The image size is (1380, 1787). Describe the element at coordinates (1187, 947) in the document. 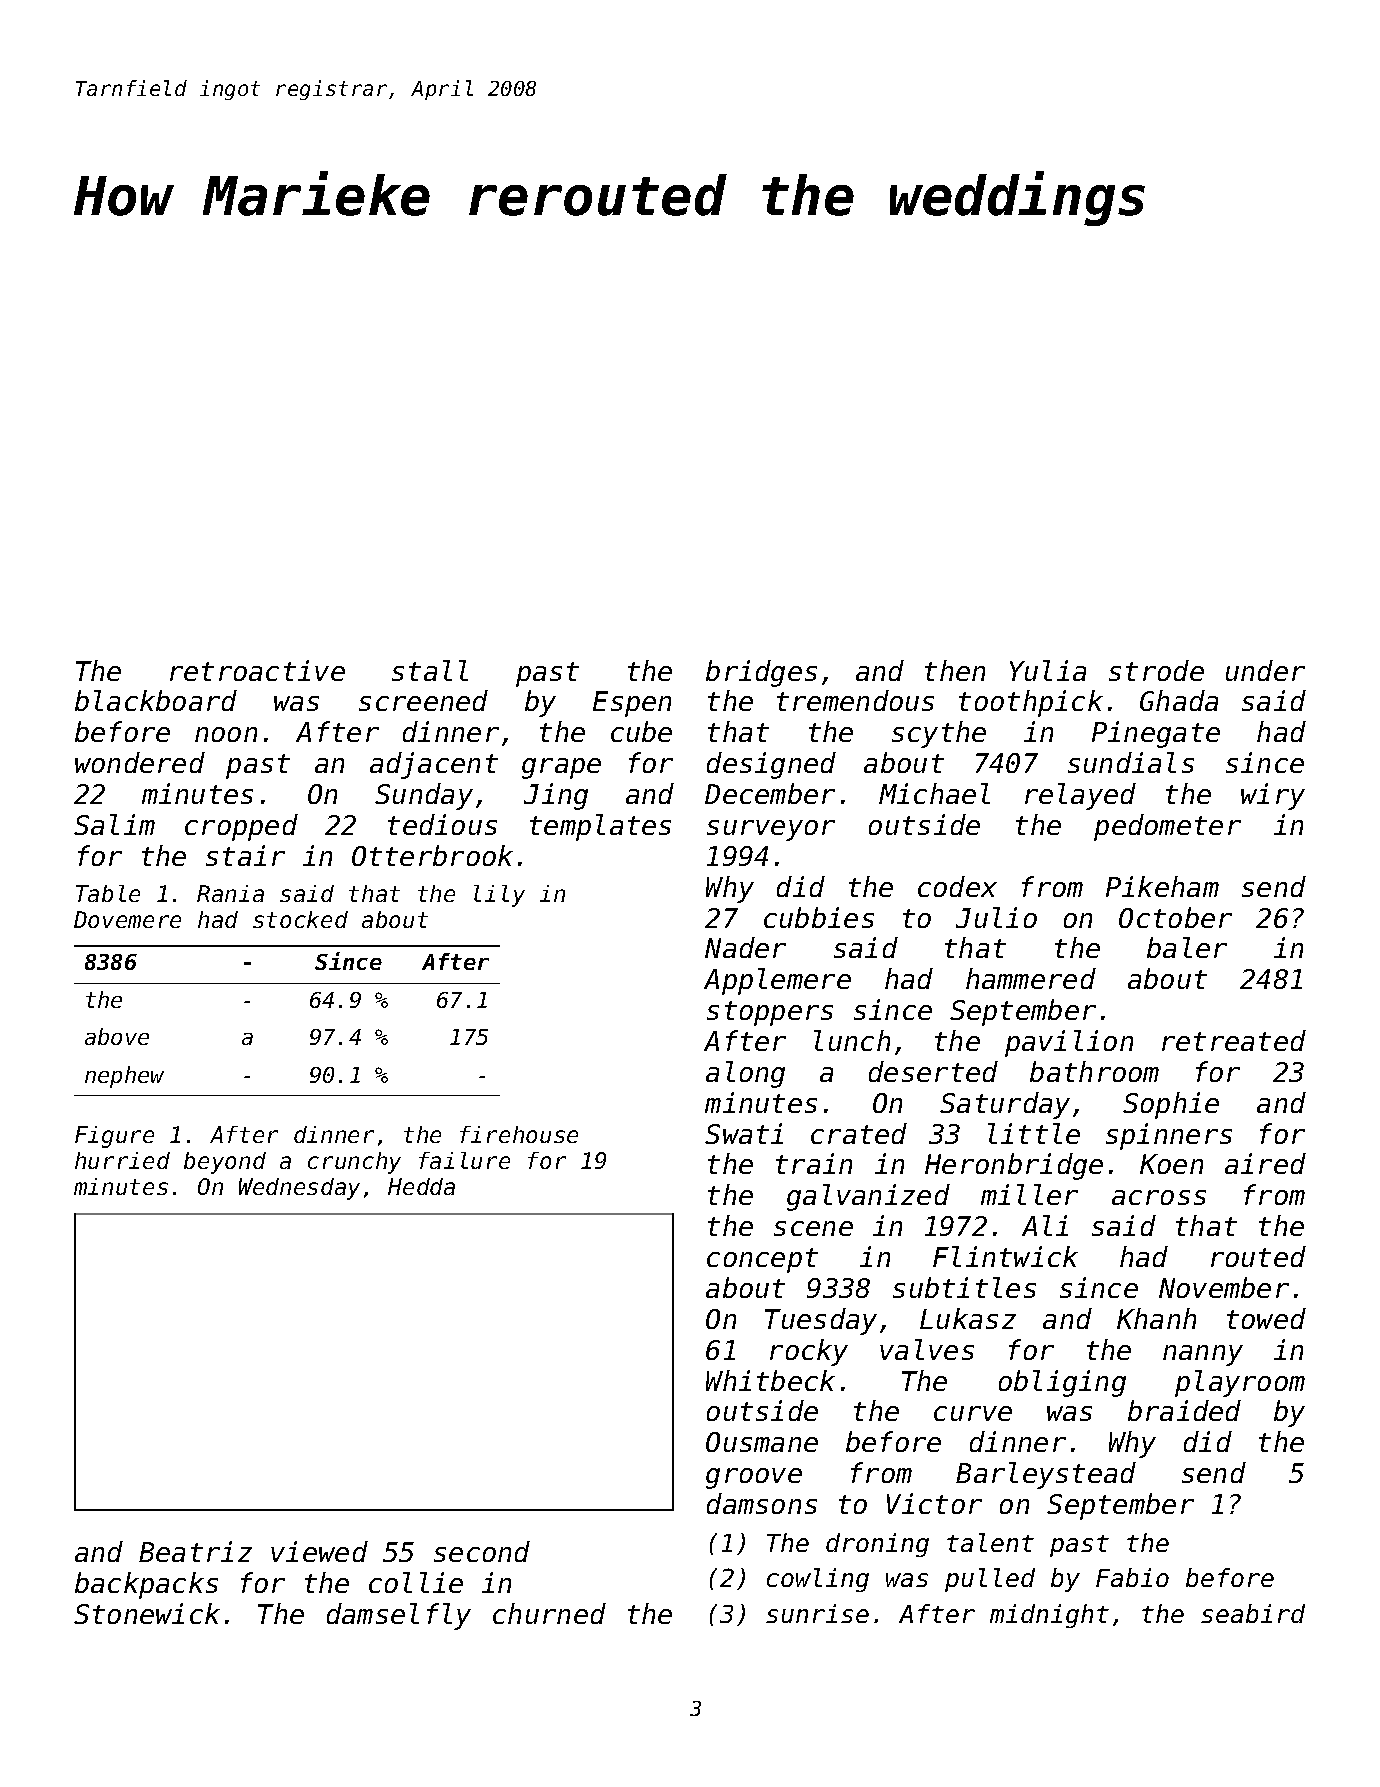

I see `baler` at that location.
